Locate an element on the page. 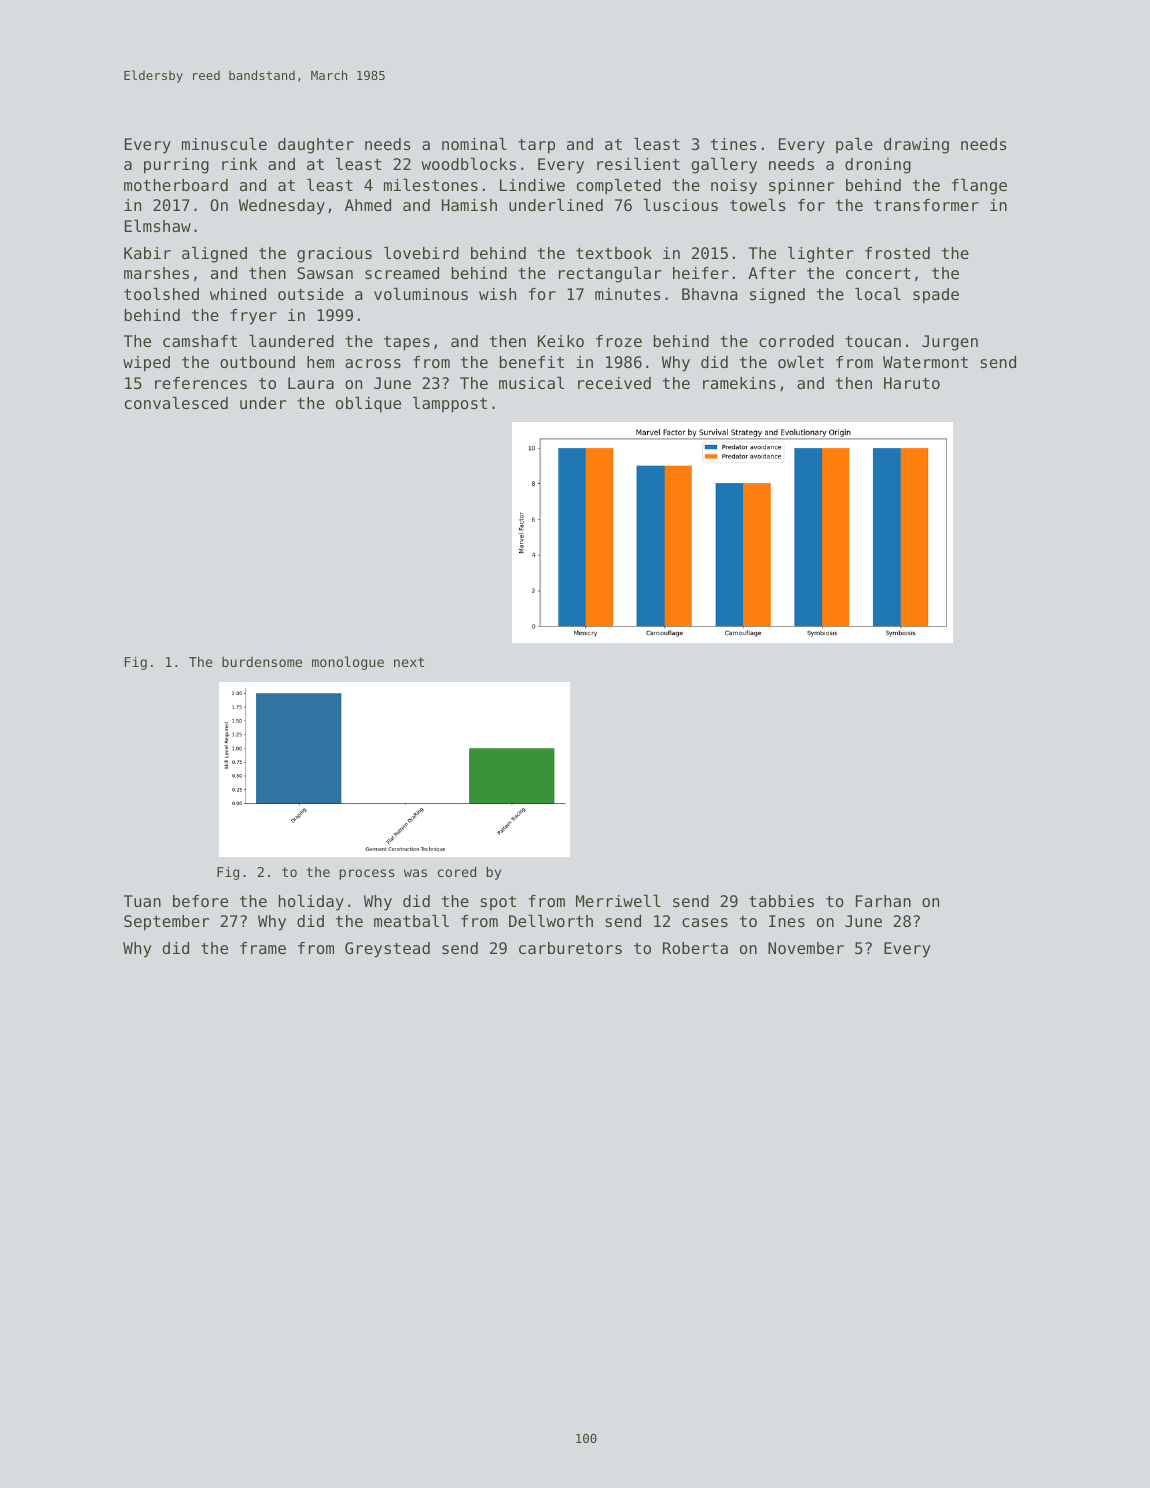 The image size is (1150, 1488). ramekins is located at coordinates (739, 383).
